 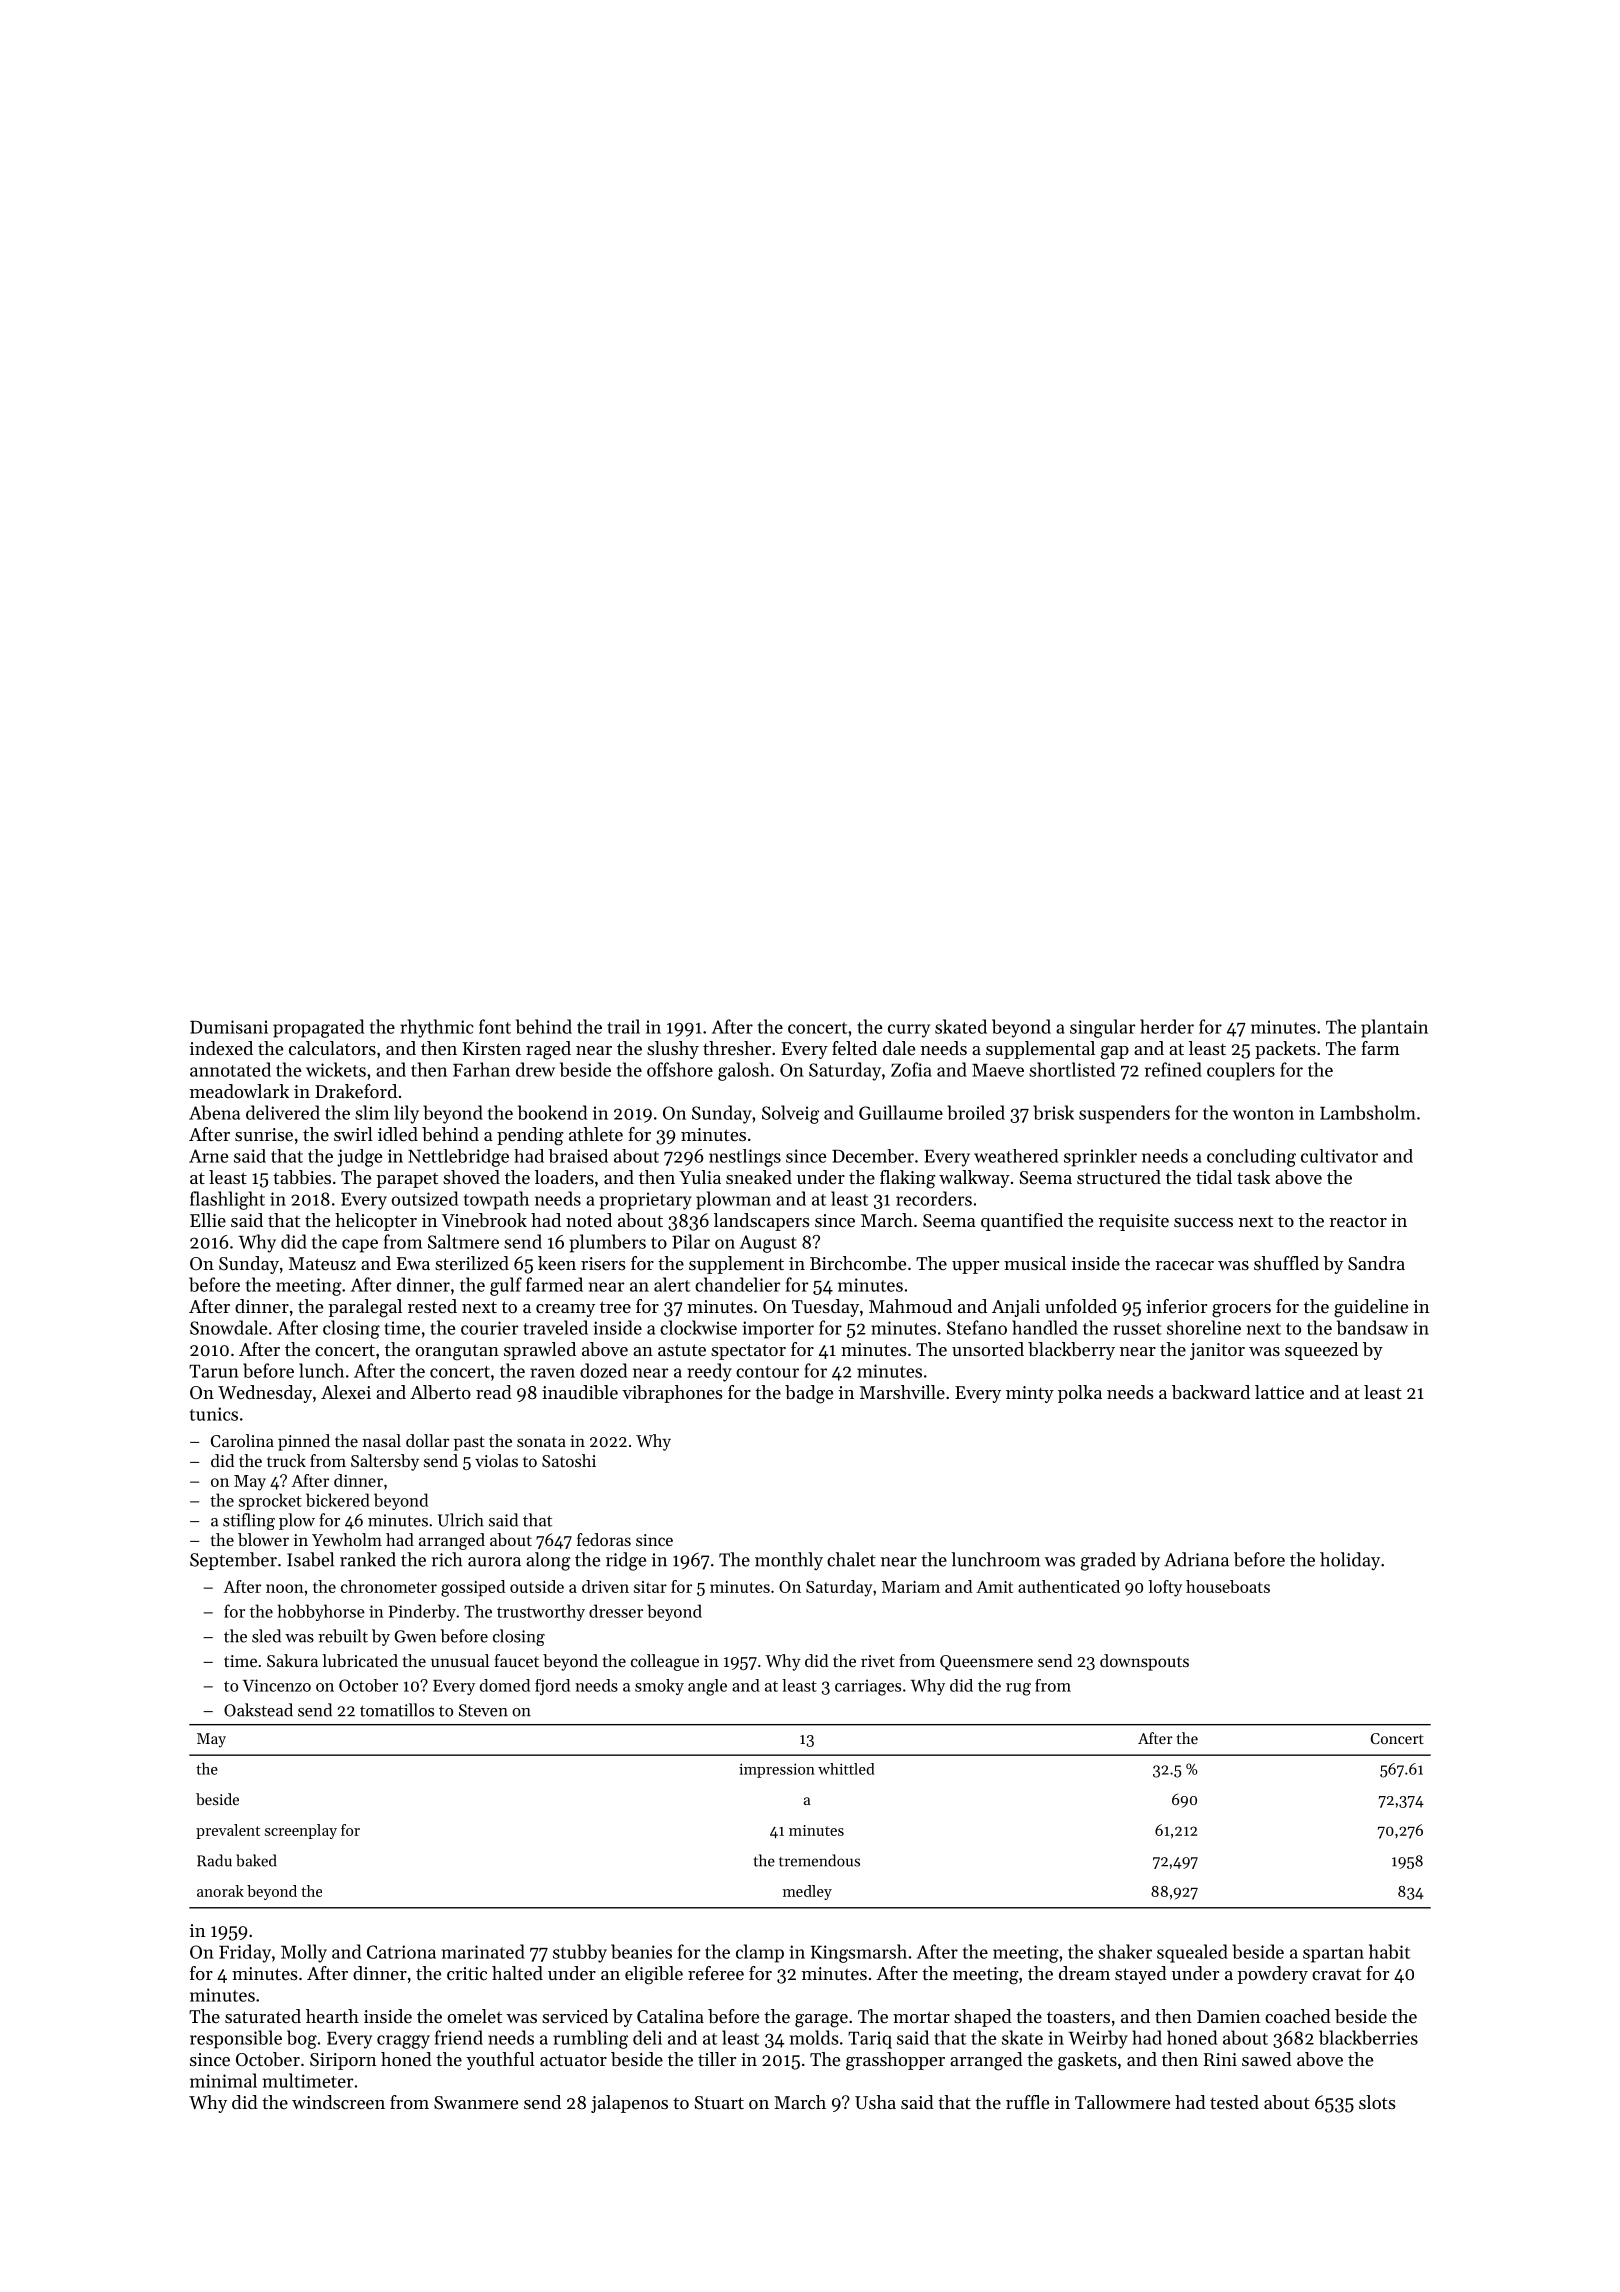 What do you see at coordinates (846, 1769) in the image?
I see `whittled` at bounding box center [846, 1769].
